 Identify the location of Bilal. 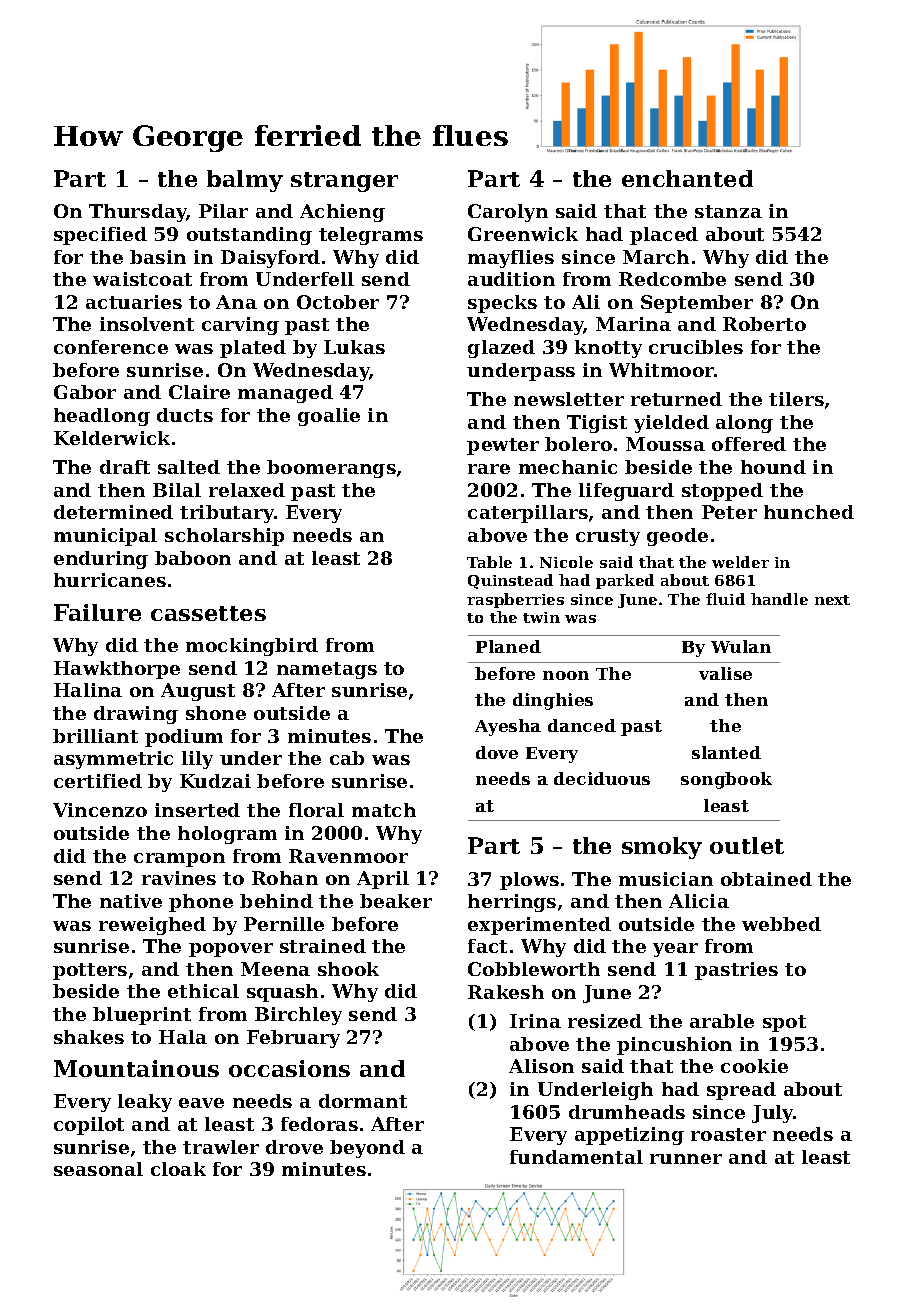
(177, 490).
